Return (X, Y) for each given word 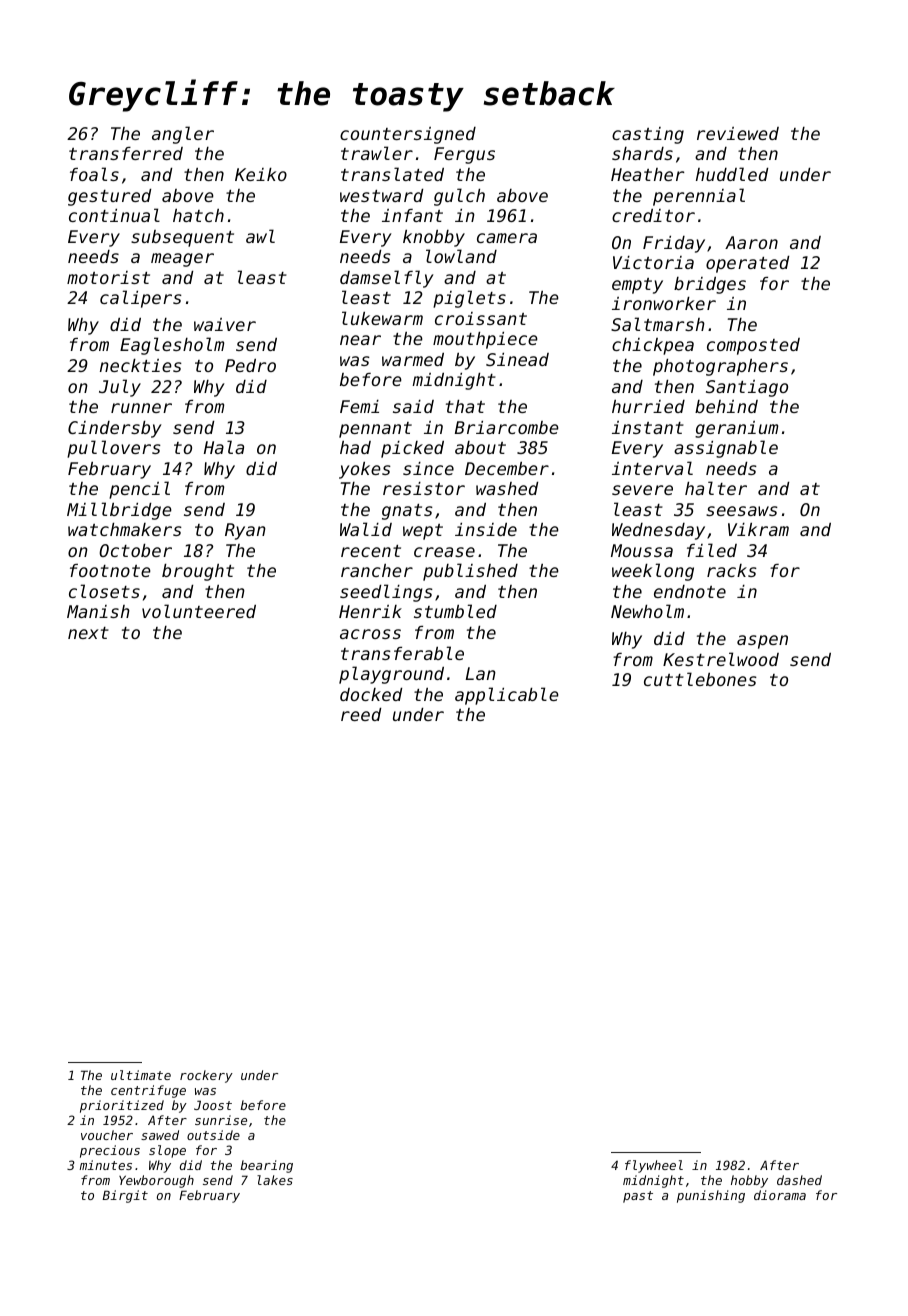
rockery (206, 1076)
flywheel (654, 1166)
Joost (213, 1105)
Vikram (758, 529)
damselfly (387, 279)
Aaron (751, 242)
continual (114, 215)
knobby (434, 238)
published (470, 572)
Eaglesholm (172, 346)
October (135, 550)
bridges (710, 285)
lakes (275, 1180)
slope (167, 1151)
